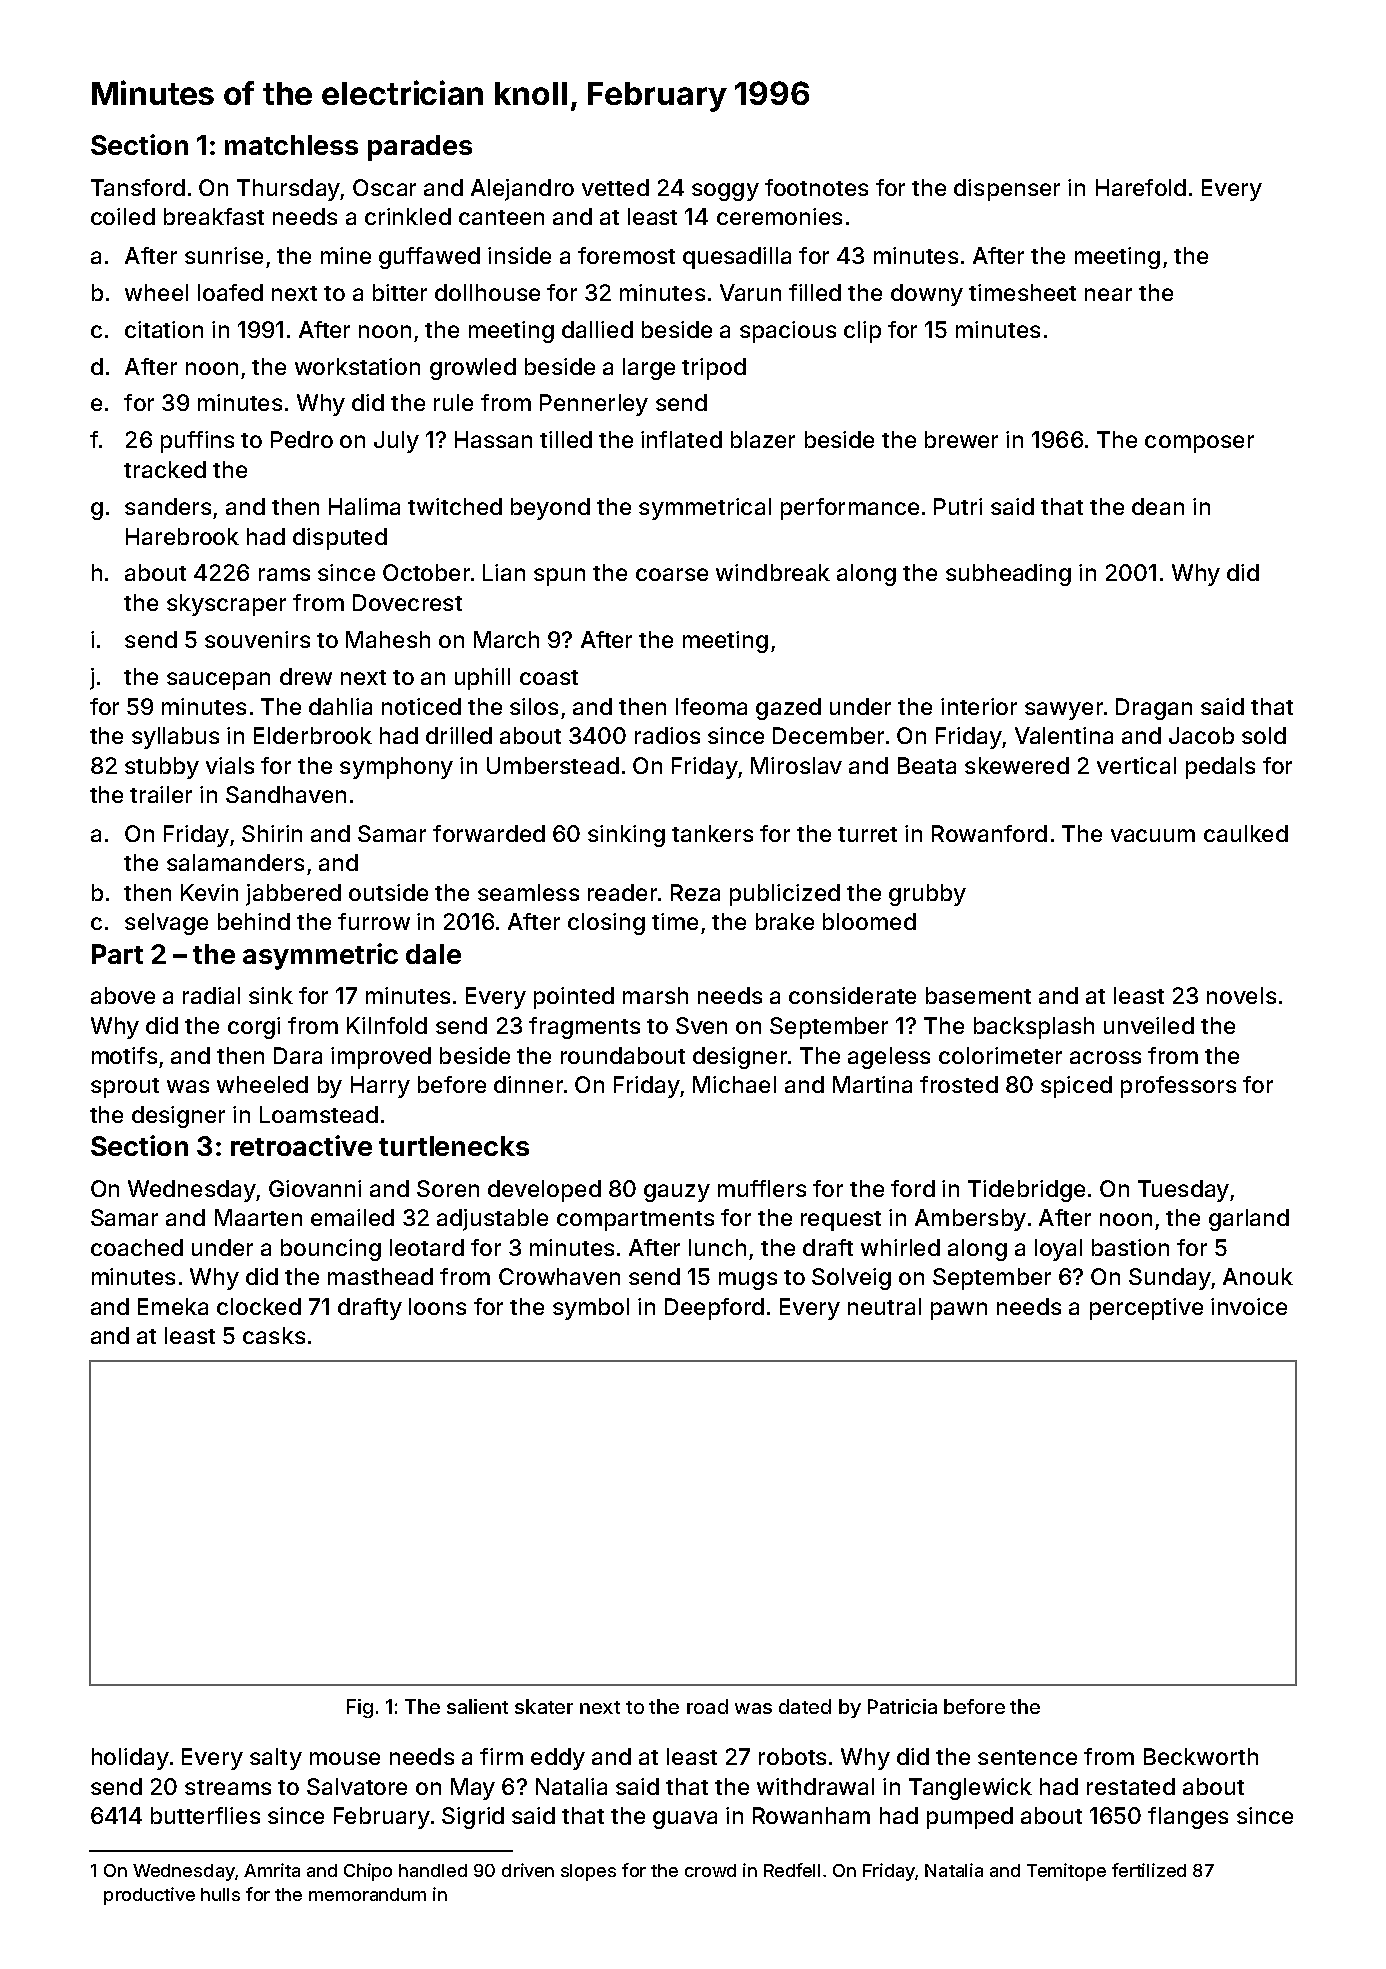 Image resolution: width=1386 pixels, height=1969 pixels. Describe the element at coordinates (357, 1786) in the document. I see `Salvatore` at that location.
